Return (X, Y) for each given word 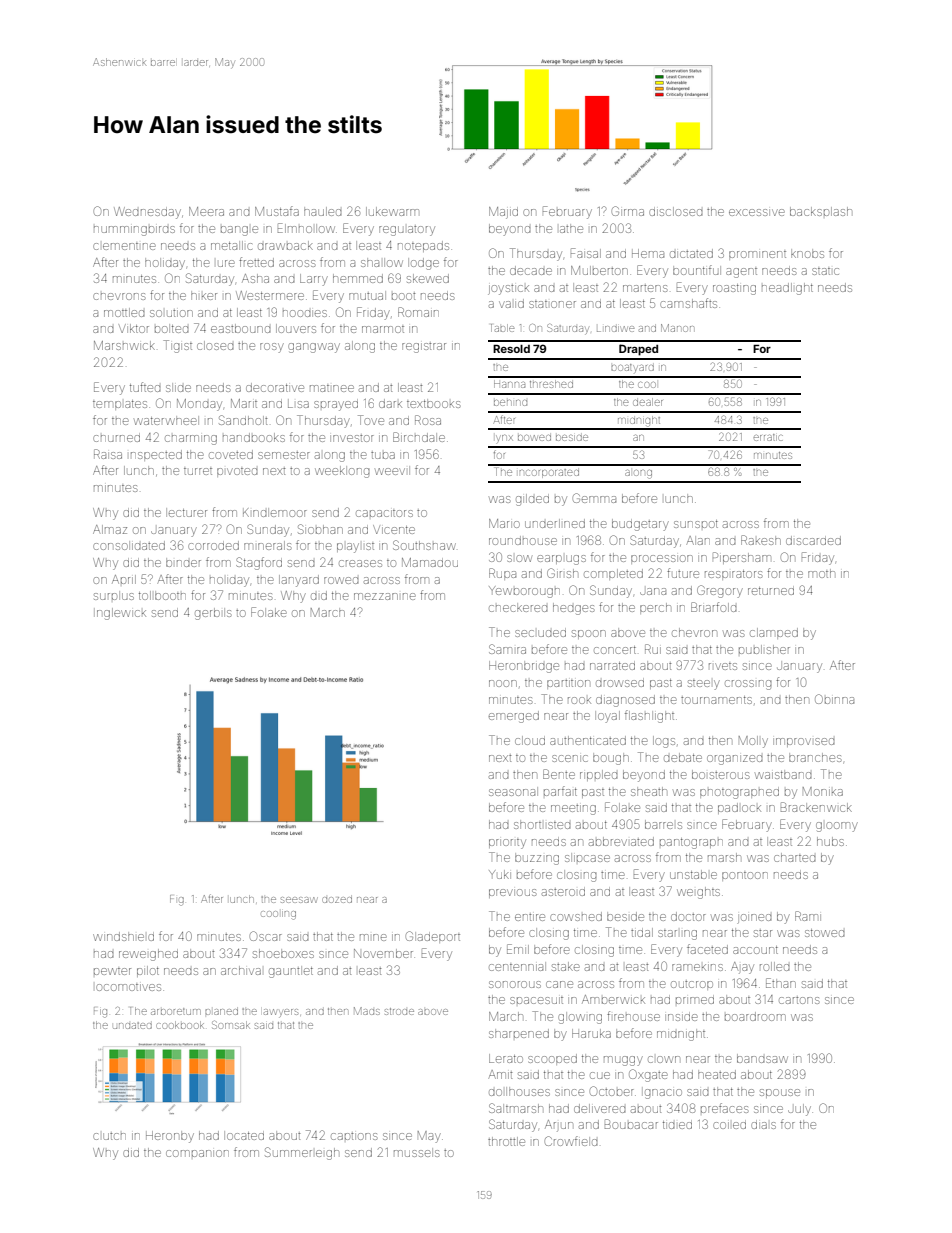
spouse (780, 1093)
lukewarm (392, 211)
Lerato (506, 1058)
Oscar (266, 936)
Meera (206, 211)
